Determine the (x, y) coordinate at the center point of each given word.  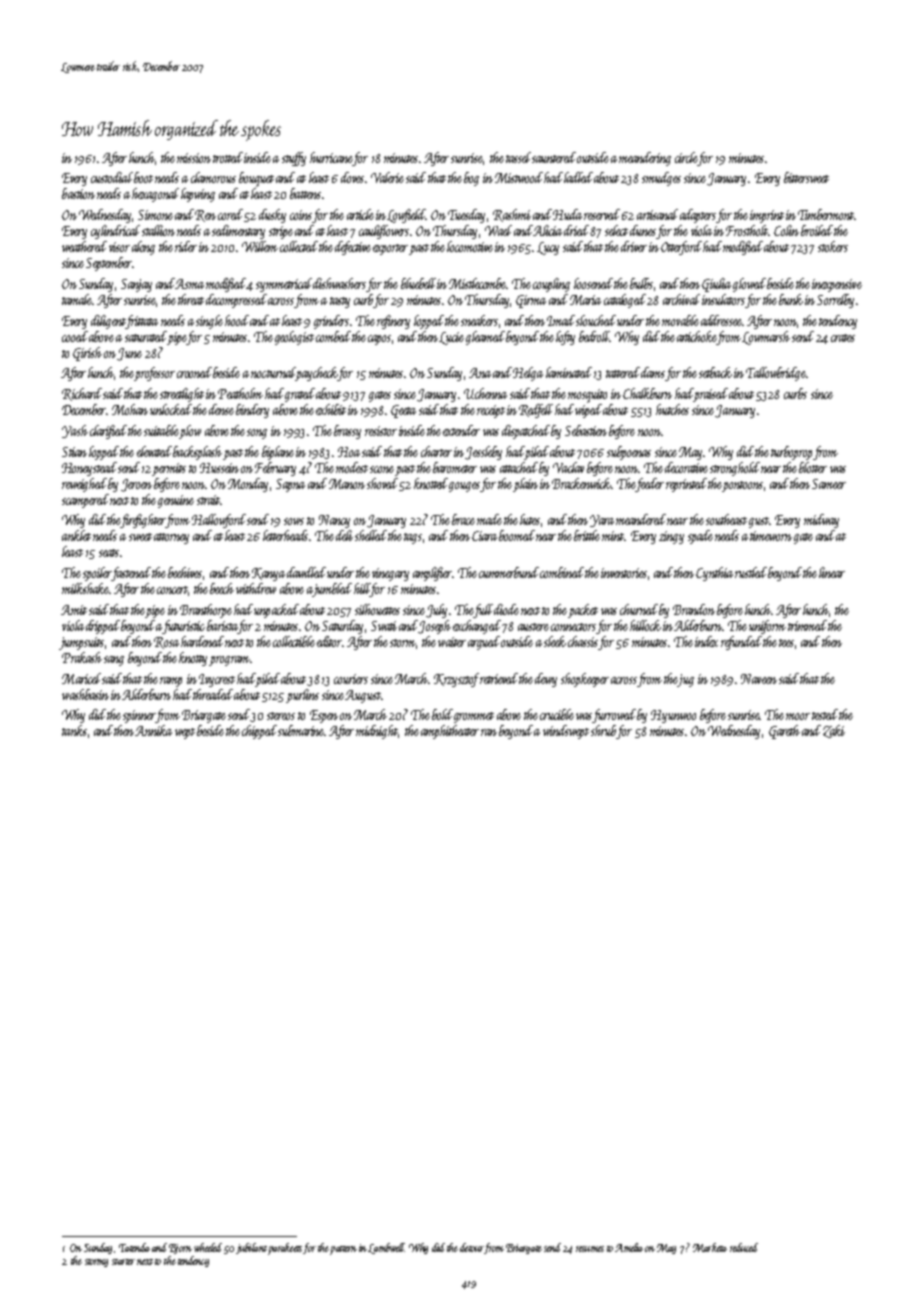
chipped (259, 732)
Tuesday (466, 216)
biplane (278, 453)
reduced (744, 1247)
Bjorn (180, 1249)
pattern (343, 1250)
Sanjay (136, 285)
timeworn (771, 536)
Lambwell (386, 1248)
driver (634, 246)
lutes (530, 519)
